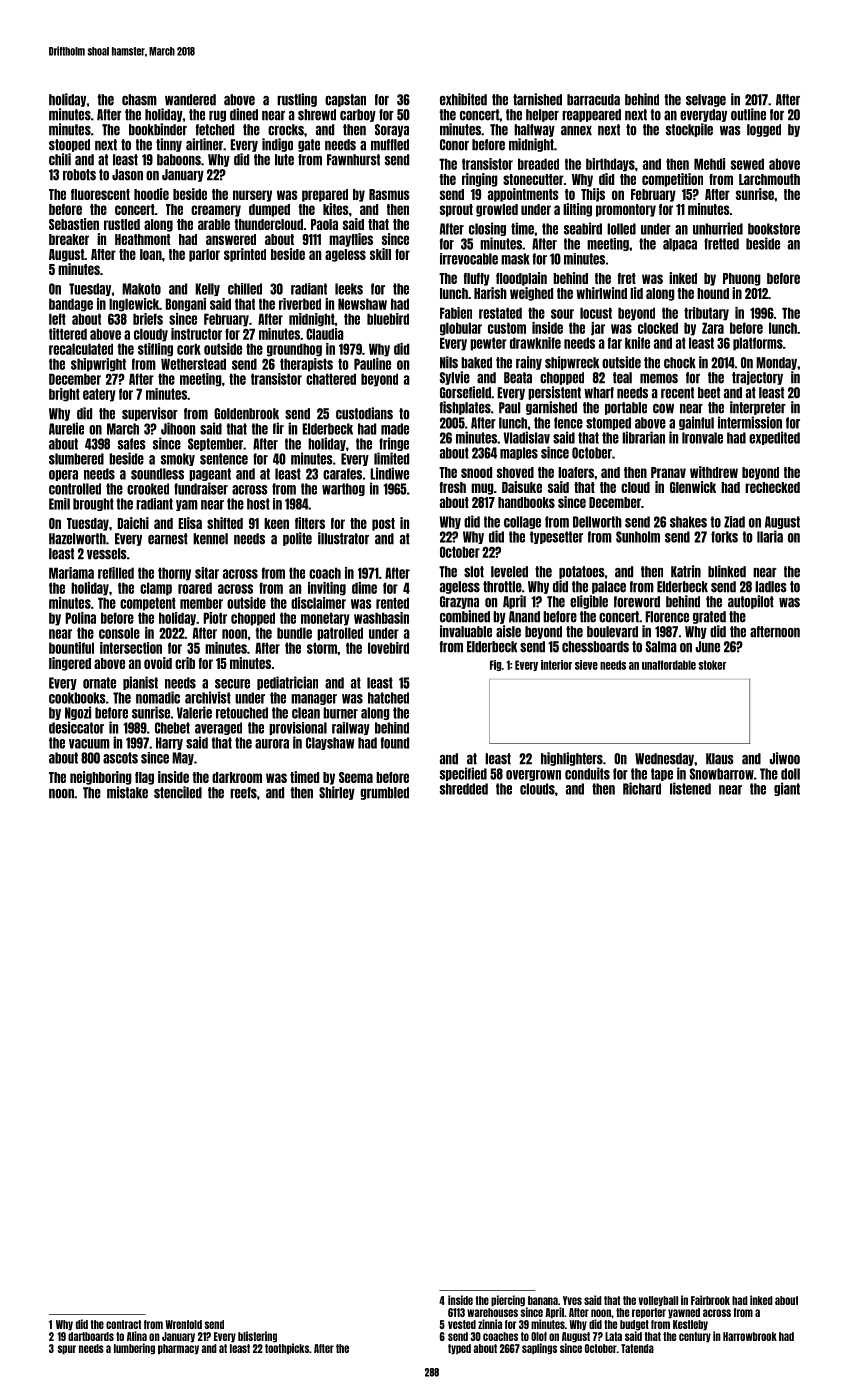 This image has width=849, height=1400. What do you see at coordinates (508, 1301) in the image?
I see `piercing` at bounding box center [508, 1301].
